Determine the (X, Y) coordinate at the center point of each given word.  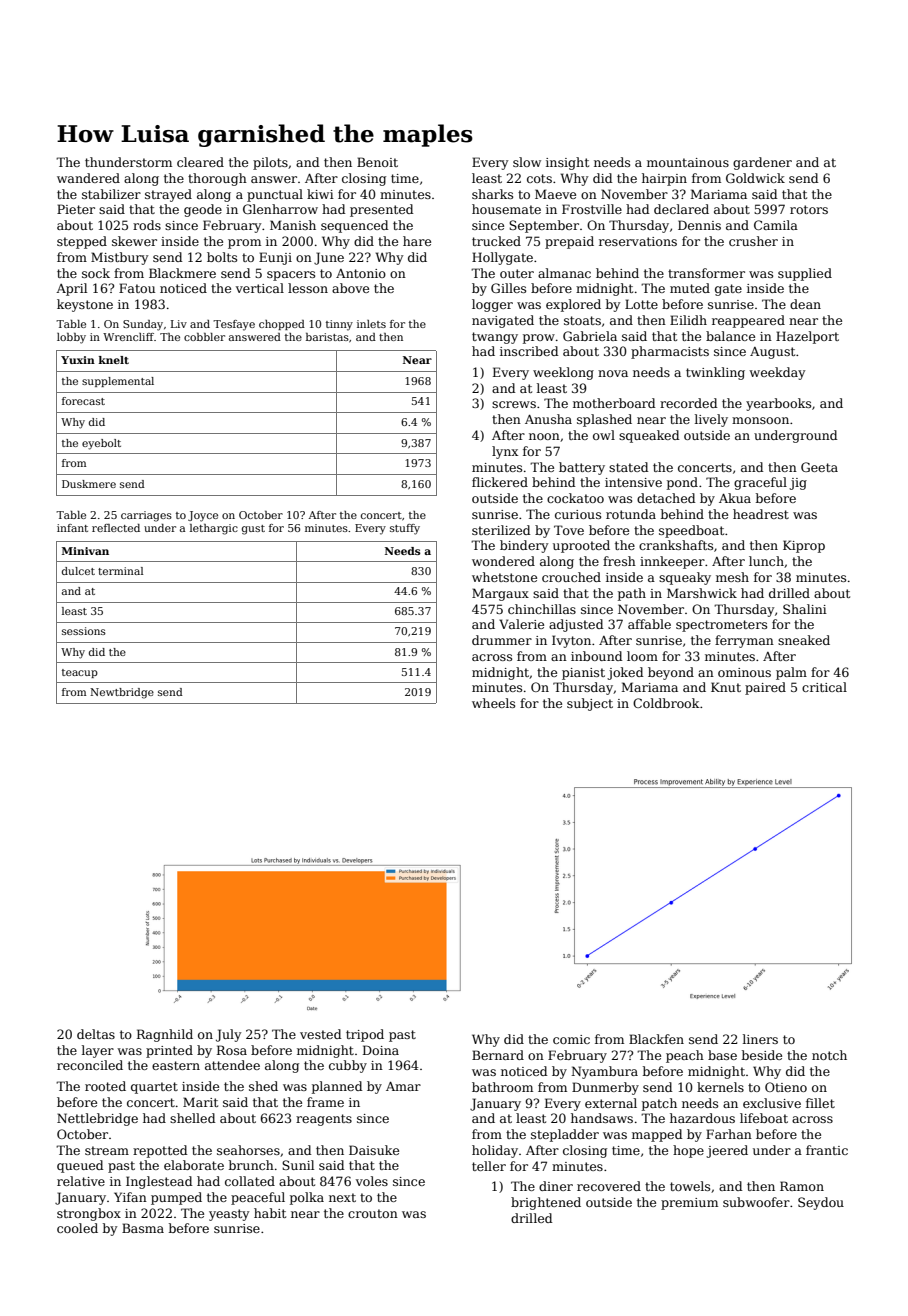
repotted (160, 1151)
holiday (495, 1151)
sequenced (355, 226)
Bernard (498, 1055)
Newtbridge (122, 693)
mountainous (688, 162)
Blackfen (656, 1039)
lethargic (214, 529)
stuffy (405, 529)
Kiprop (804, 546)
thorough (217, 179)
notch (829, 1055)
